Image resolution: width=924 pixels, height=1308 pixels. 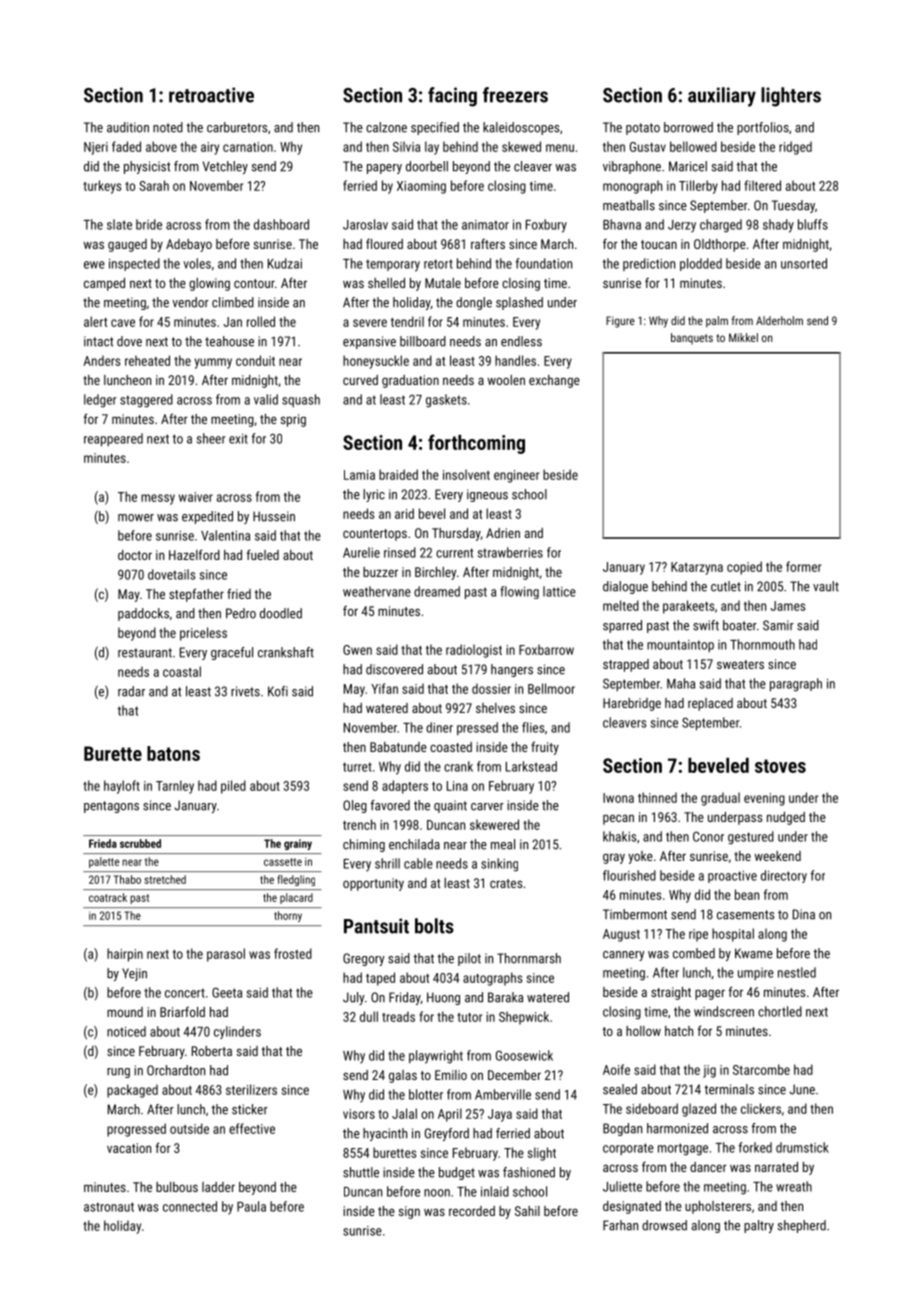 What do you see at coordinates (688, 127) in the page?
I see `borrowed` at bounding box center [688, 127].
